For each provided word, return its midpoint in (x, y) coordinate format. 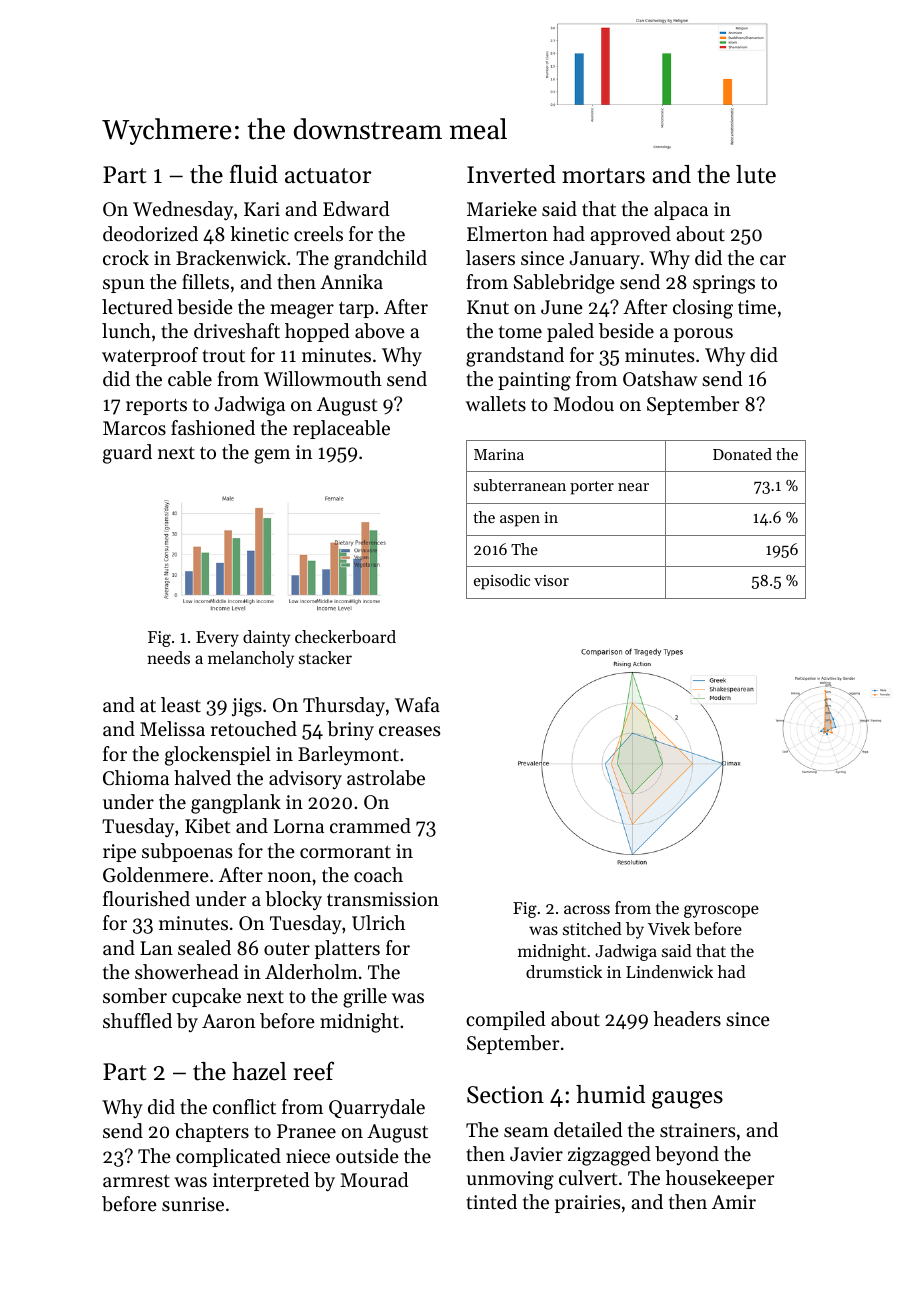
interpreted (261, 1181)
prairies (587, 1204)
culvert (588, 1178)
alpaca (681, 210)
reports (156, 407)
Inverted (511, 174)
